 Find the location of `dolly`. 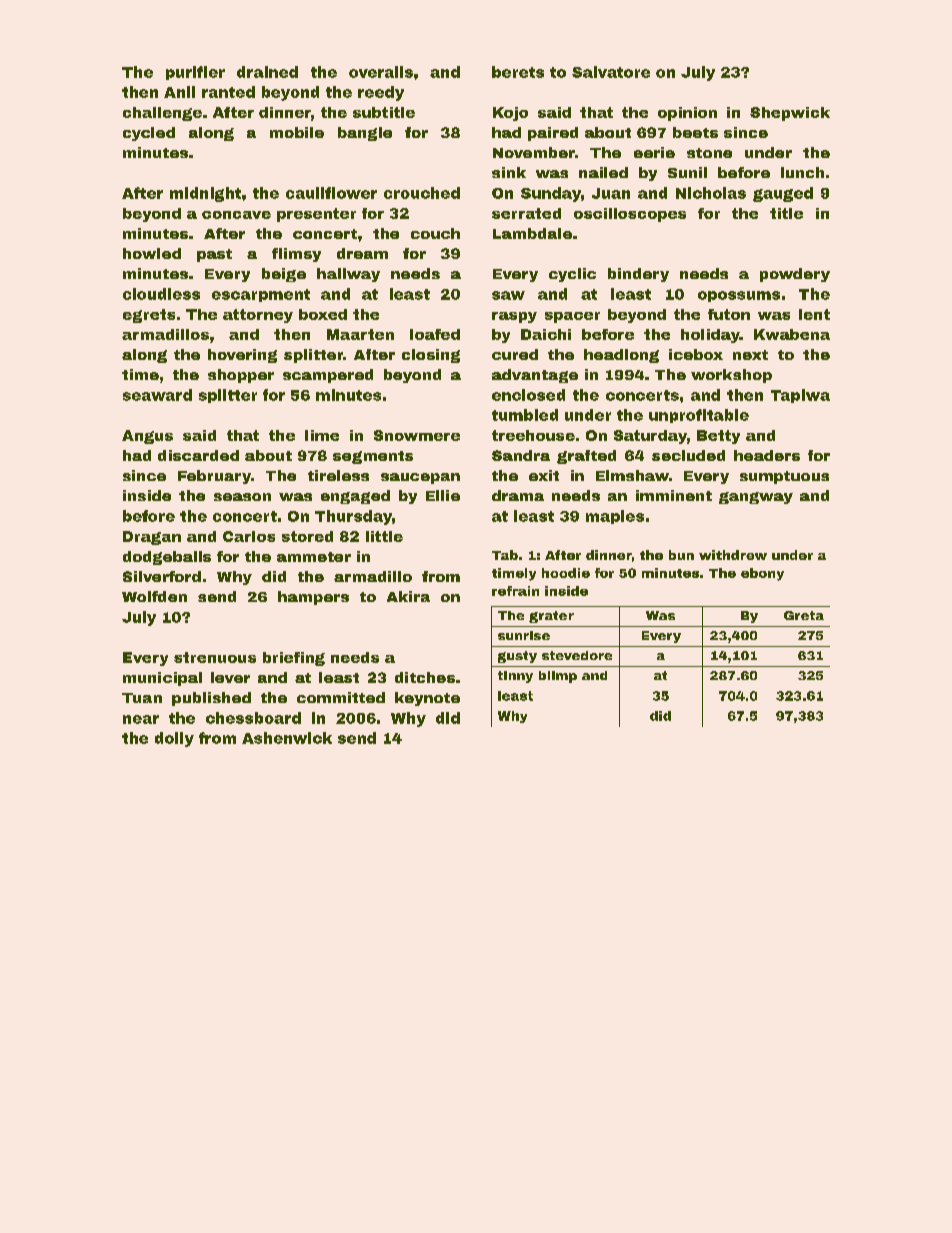

dolly is located at coordinates (174, 739).
